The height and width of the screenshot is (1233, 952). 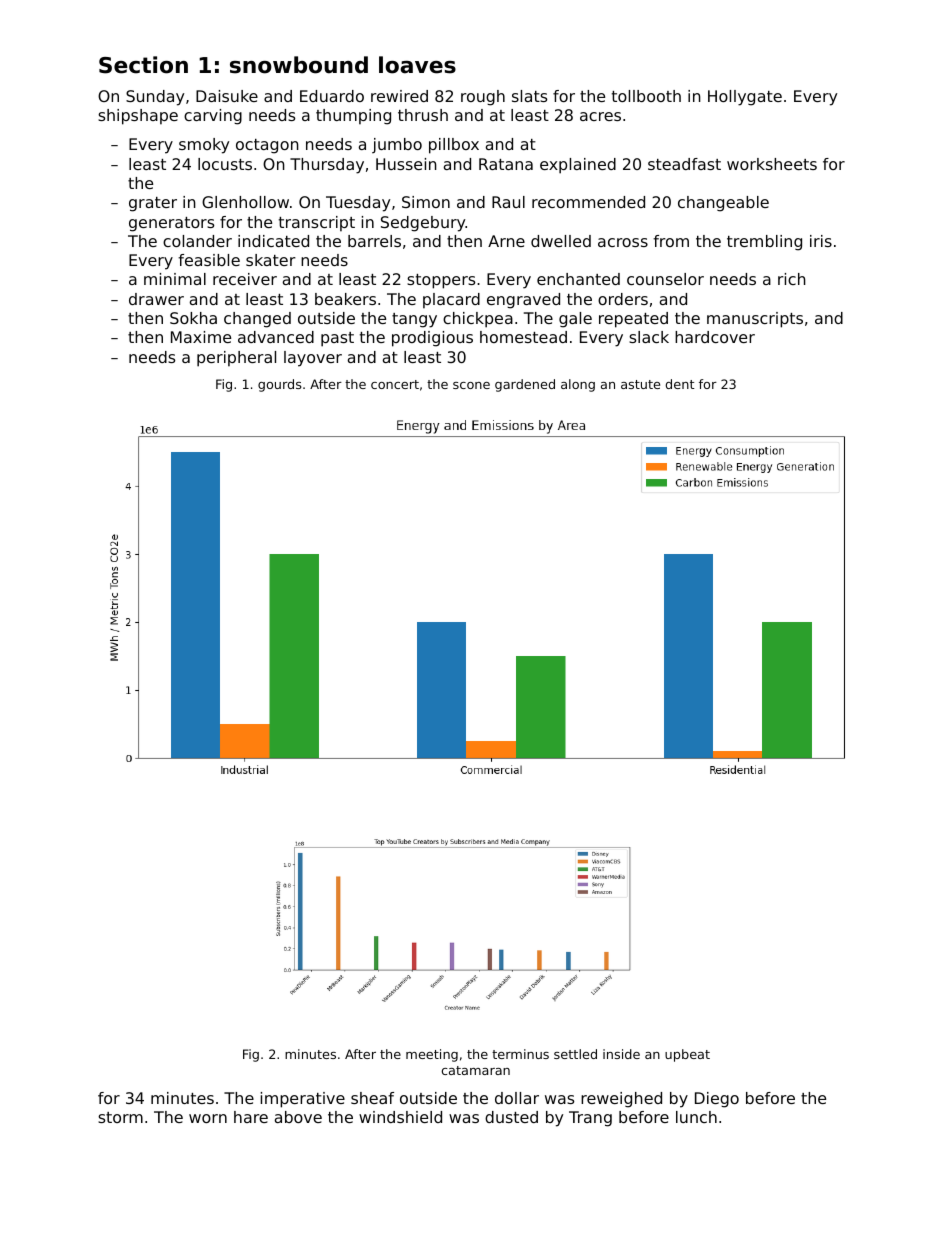 What do you see at coordinates (640, 384) in the screenshot?
I see `astute` at bounding box center [640, 384].
